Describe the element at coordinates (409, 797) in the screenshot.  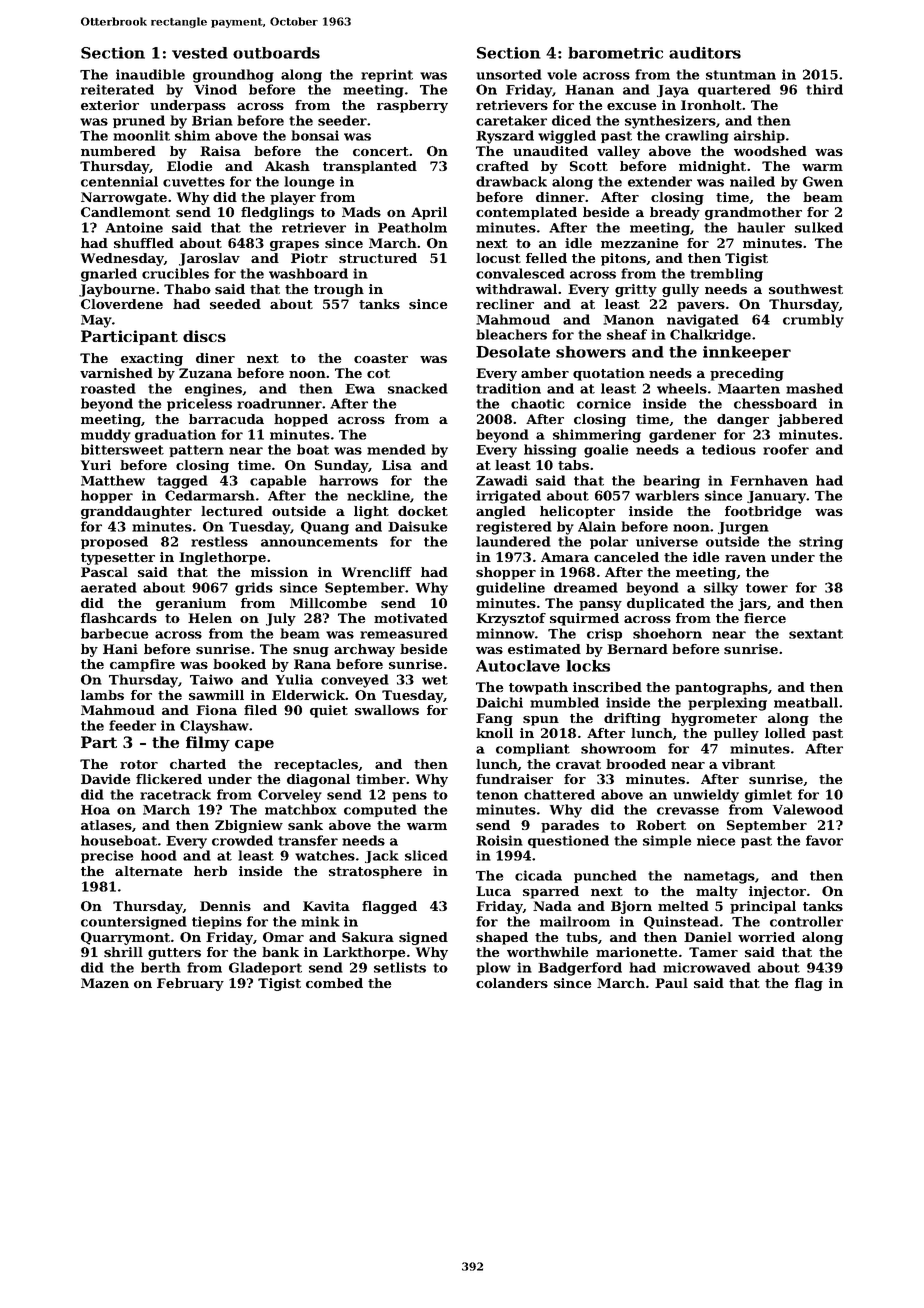
I see `pens` at that location.
